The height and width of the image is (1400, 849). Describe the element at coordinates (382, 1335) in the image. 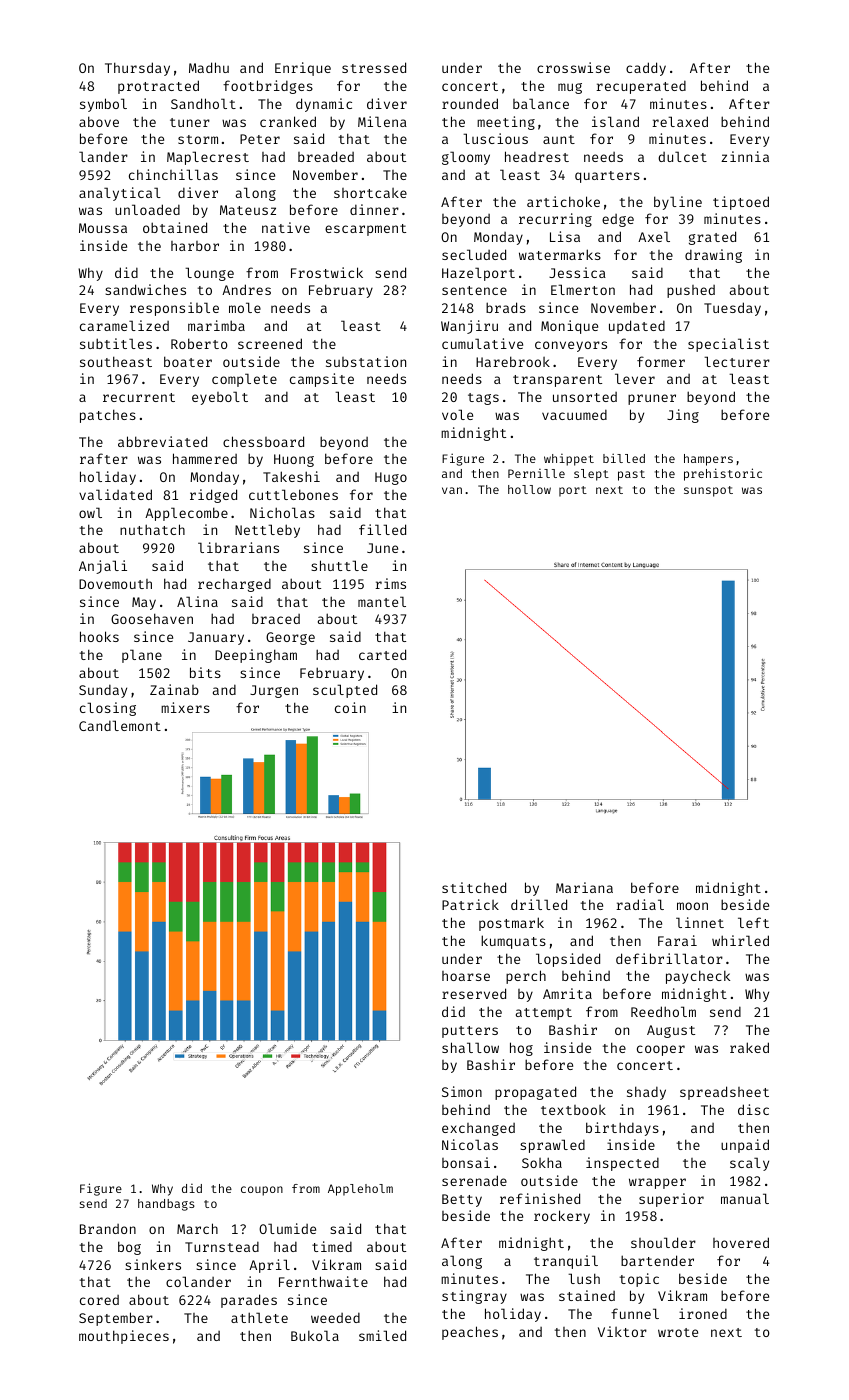

I see `smiled` at that location.
